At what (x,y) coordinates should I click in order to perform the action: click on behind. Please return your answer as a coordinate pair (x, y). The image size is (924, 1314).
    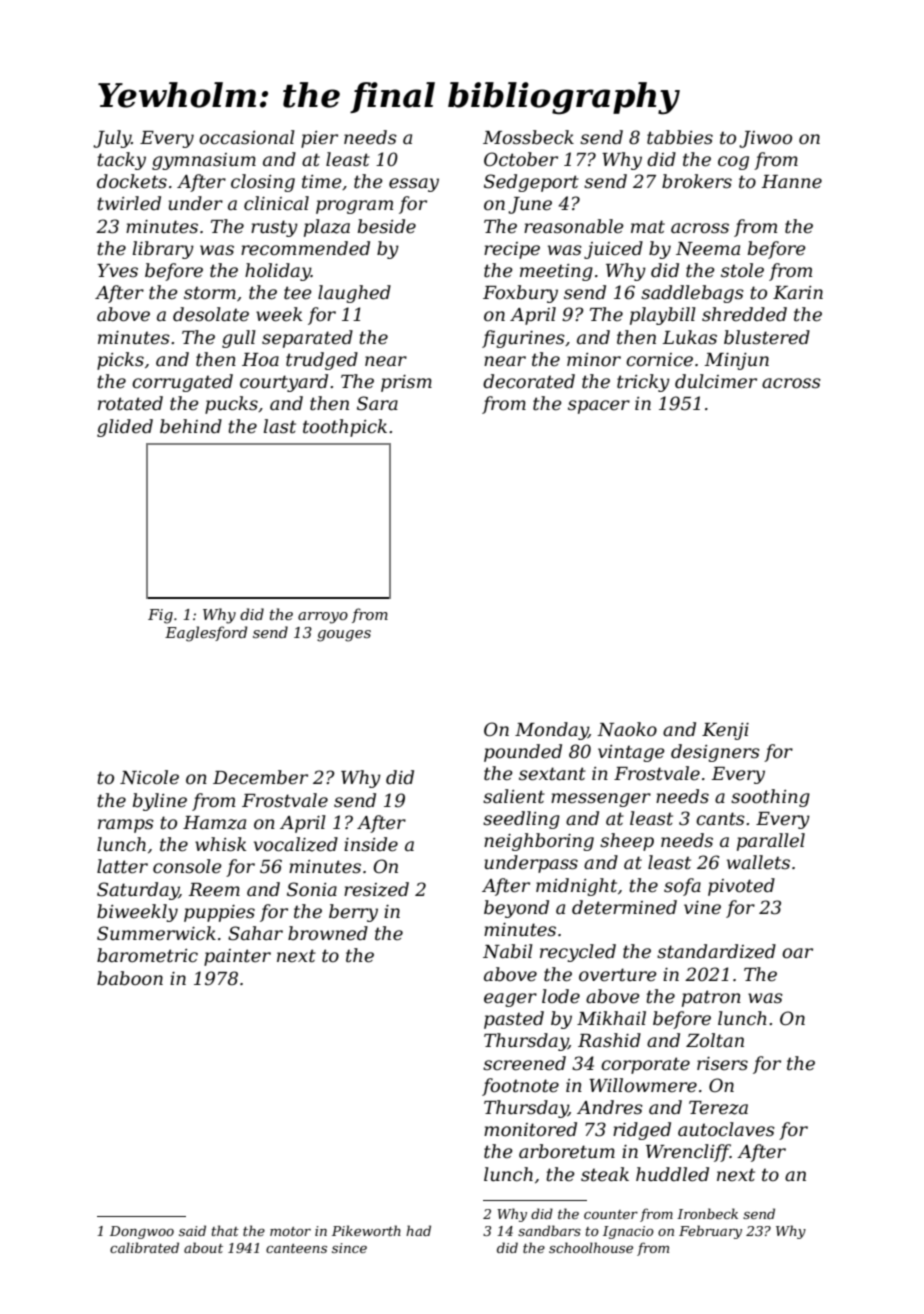
    Looking at the image, I should click on (191, 426).
